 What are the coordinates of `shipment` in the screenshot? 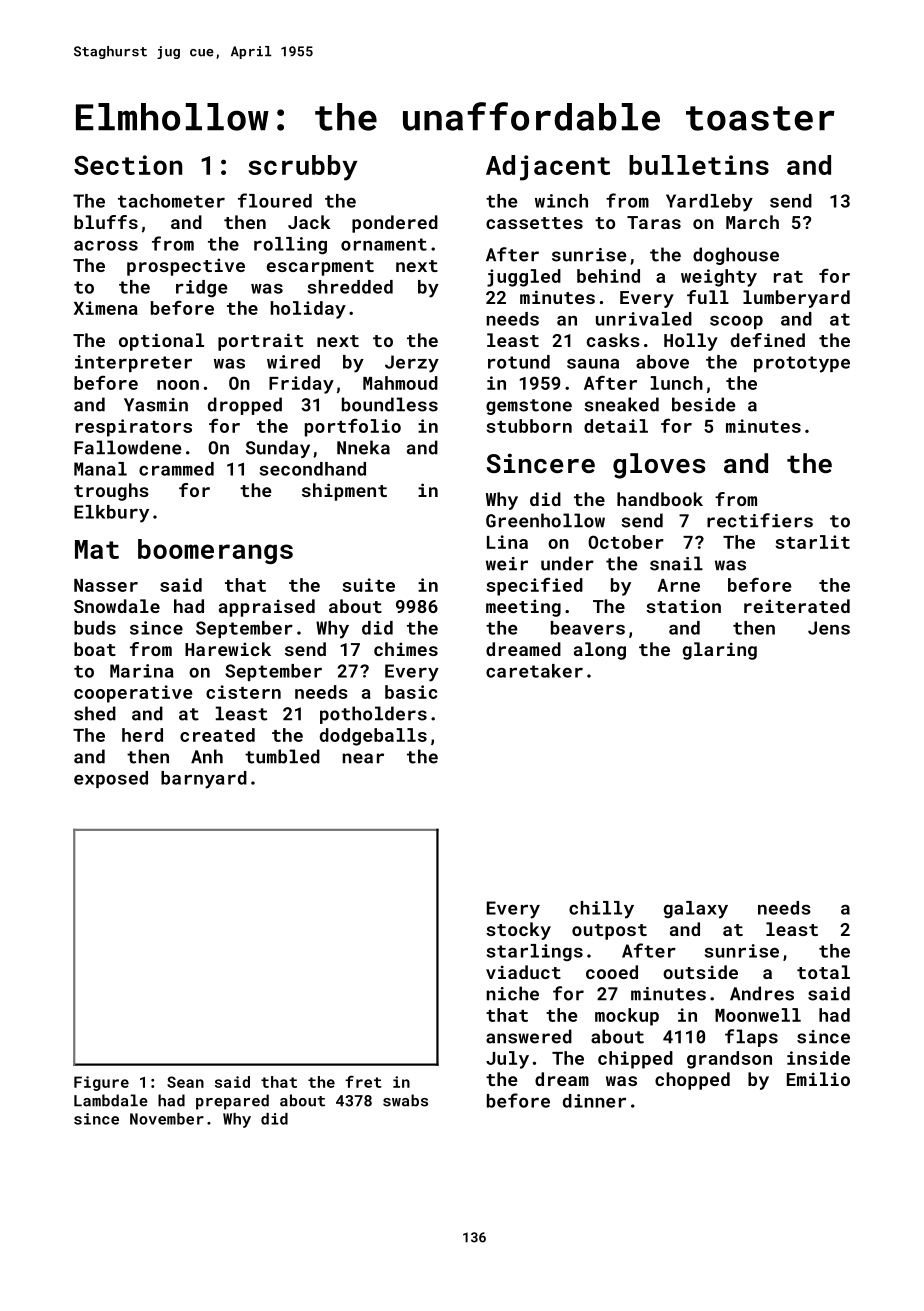 It's located at (344, 492).
